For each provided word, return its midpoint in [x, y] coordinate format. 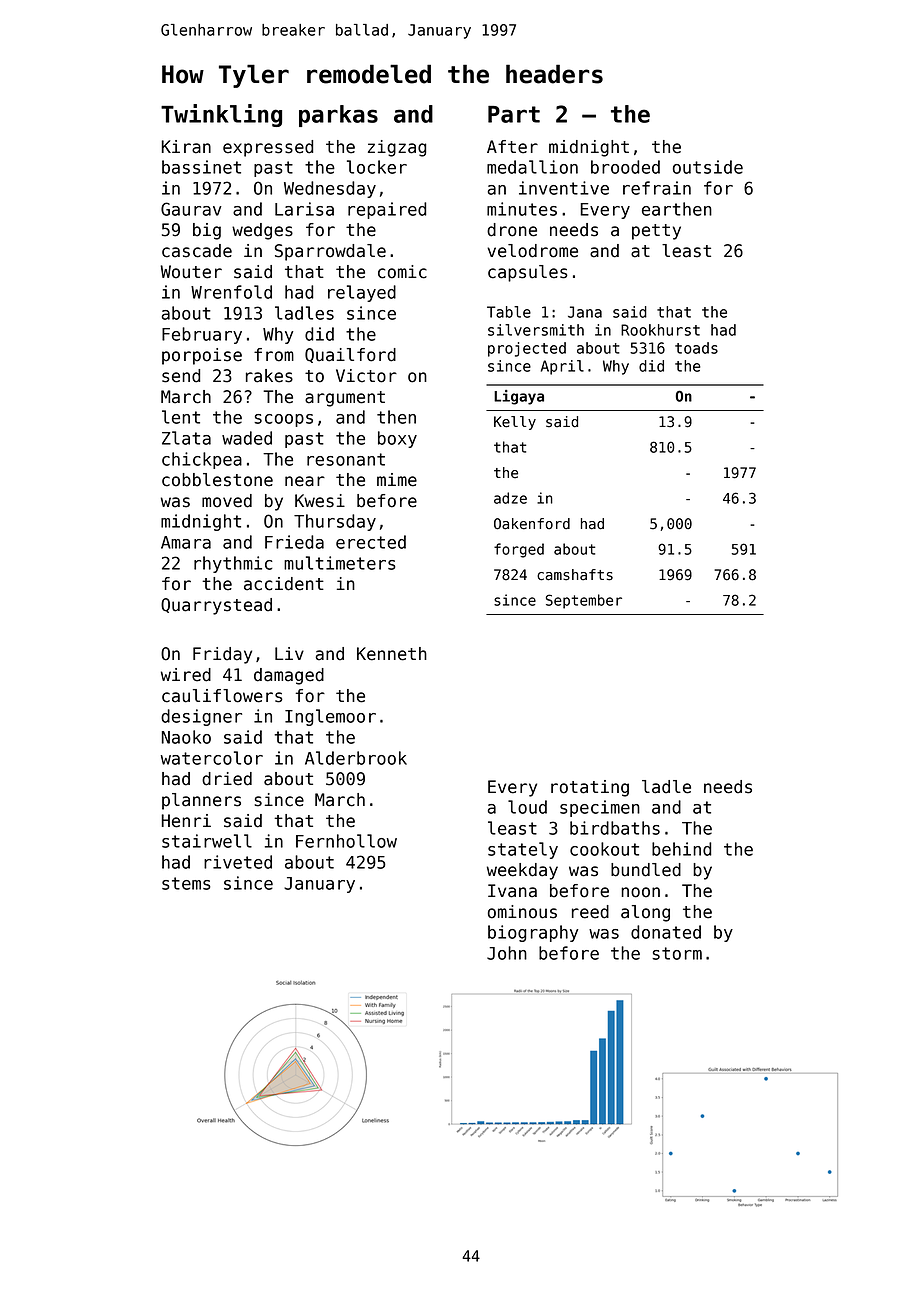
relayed [362, 293]
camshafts [575, 575]
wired [186, 675]
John [507, 953]
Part [514, 114]
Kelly [515, 423]
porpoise [202, 356]
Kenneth [392, 654]
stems [186, 883]
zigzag [397, 148]
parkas [338, 116]
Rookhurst [660, 330]
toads [696, 348]
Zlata [186, 438]
